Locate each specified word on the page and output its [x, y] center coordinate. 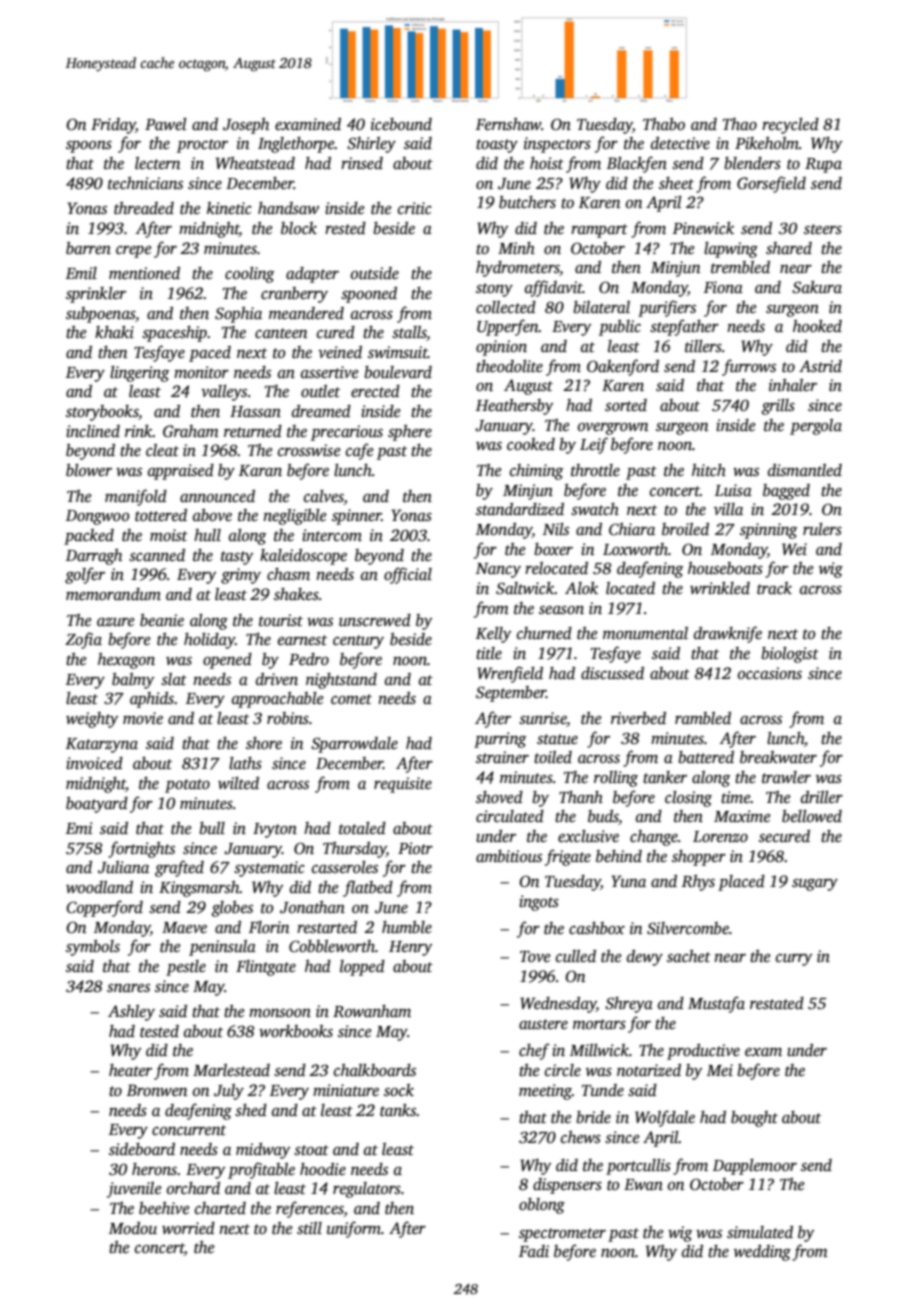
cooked [531, 444]
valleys [224, 393]
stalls [409, 333]
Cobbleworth [332, 946]
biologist [790, 655]
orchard [193, 1188]
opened [227, 661]
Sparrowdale [354, 745]
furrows [749, 367]
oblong [542, 1206]
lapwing [731, 250]
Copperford [104, 908]
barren [88, 248]
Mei [720, 1070]
